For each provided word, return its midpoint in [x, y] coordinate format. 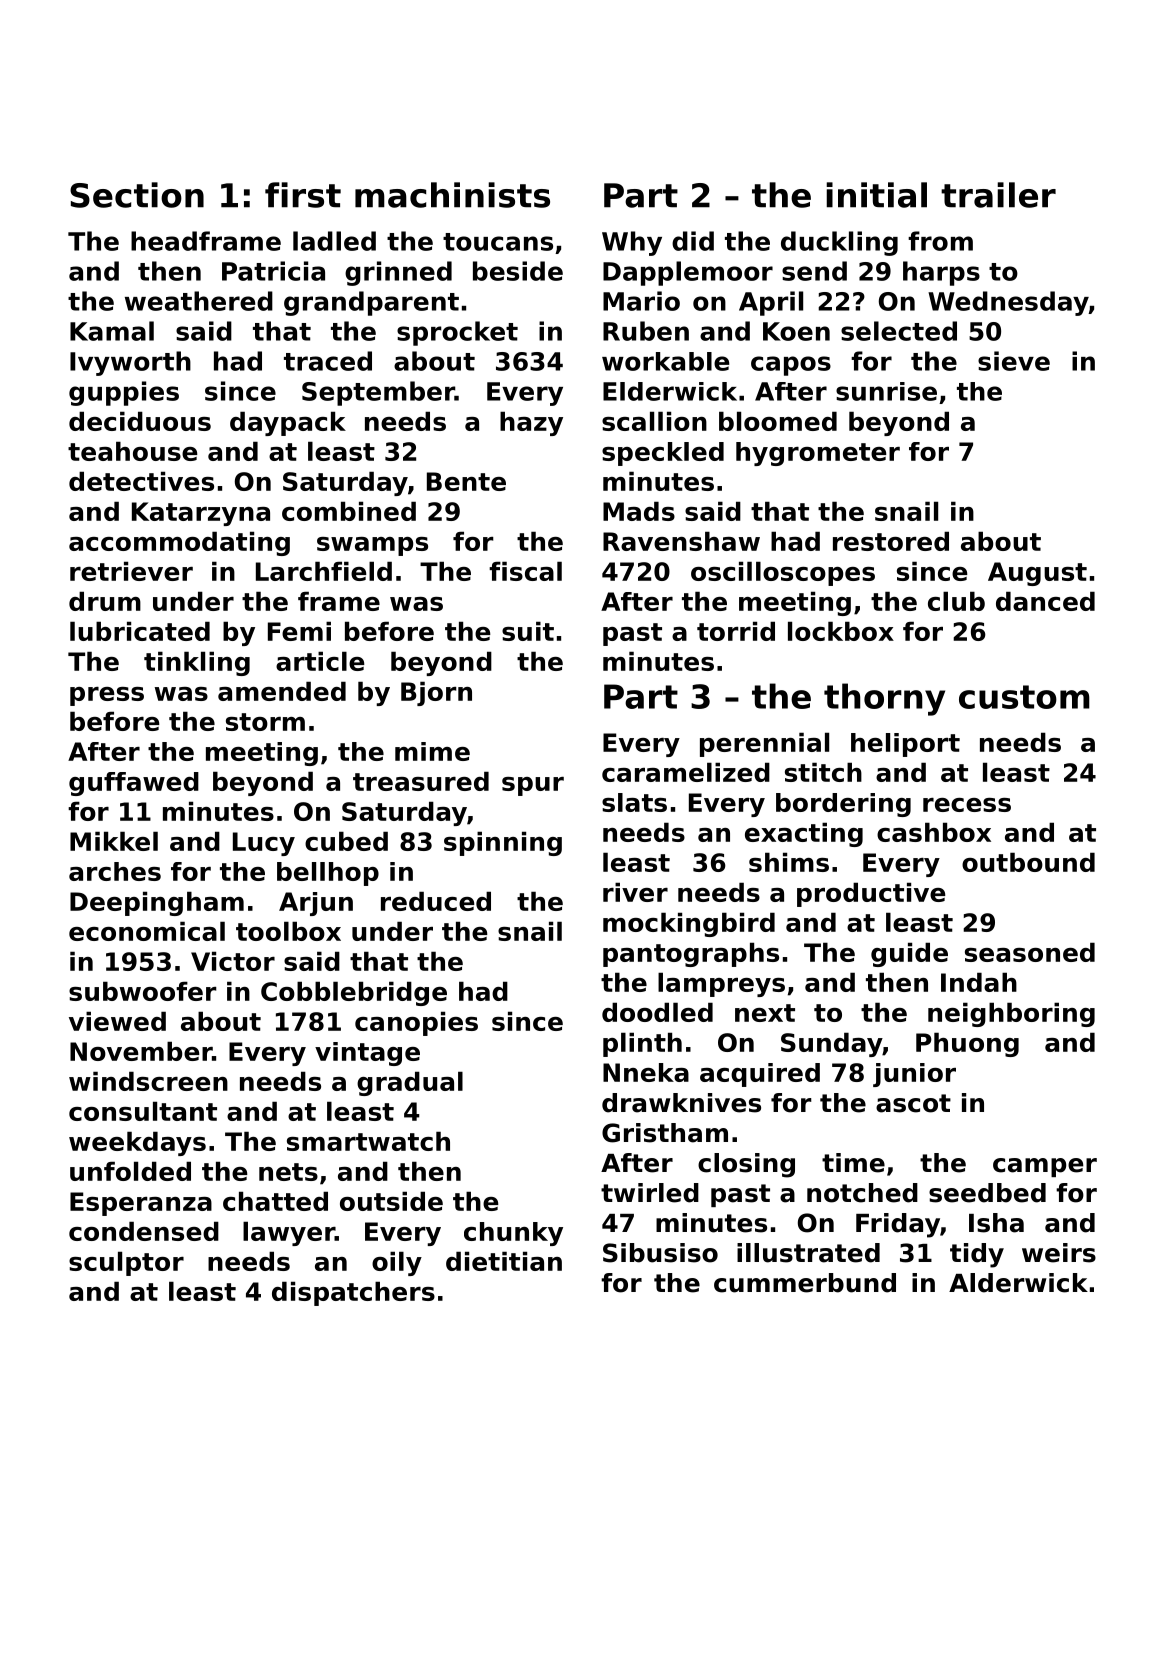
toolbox [288, 931]
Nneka [646, 1072]
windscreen [148, 1081]
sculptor [126, 1263]
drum [105, 601]
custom [1024, 697]
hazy [531, 423]
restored [891, 541]
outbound [1028, 862]
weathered [199, 301]
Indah [979, 982]
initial [876, 195]
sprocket [457, 333]
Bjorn [436, 693]
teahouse [133, 451]
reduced [436, 901]
